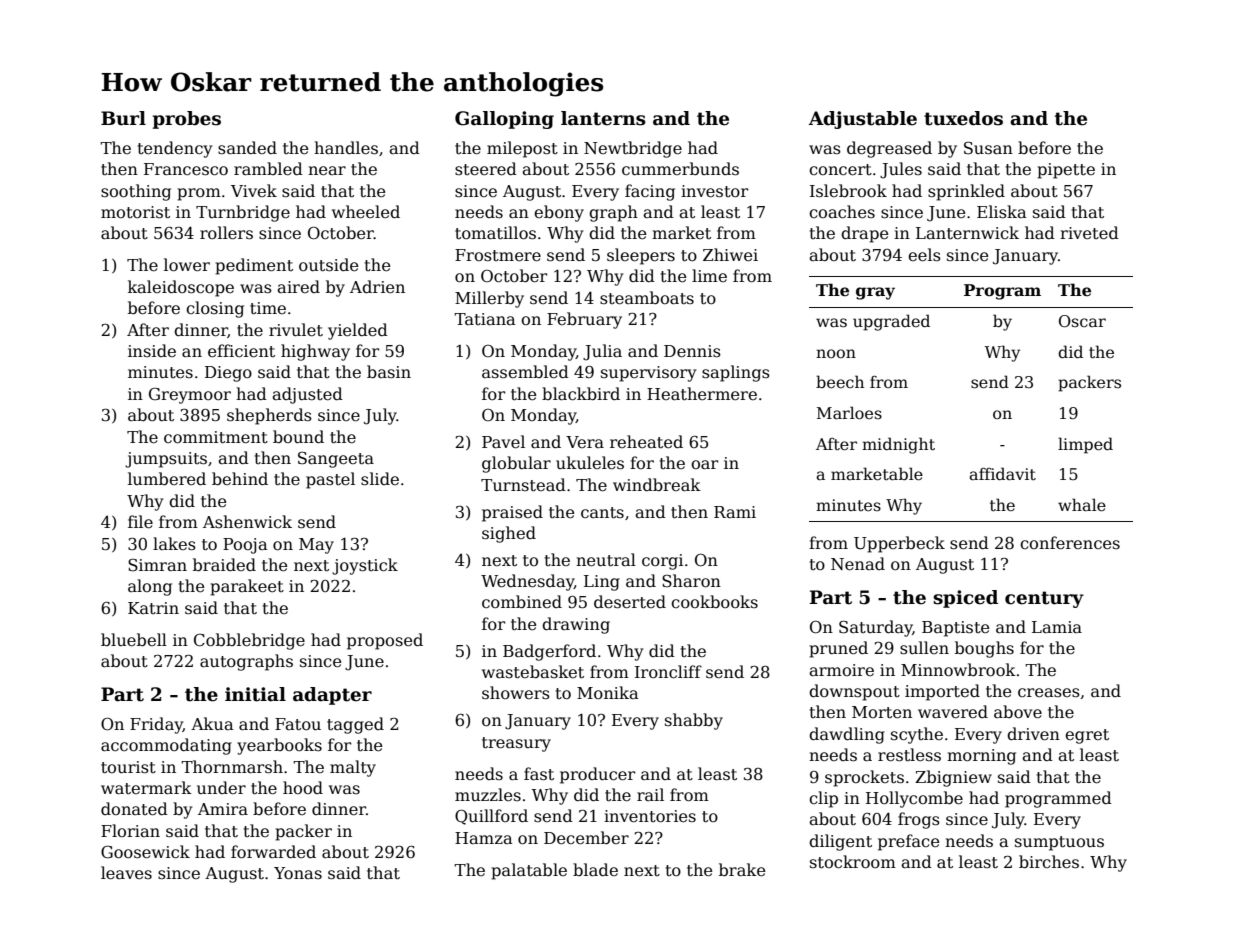  What do you see at coordinates (240, 478) in the screenshot?
I see `behind` at bounding box center [240, 478].
